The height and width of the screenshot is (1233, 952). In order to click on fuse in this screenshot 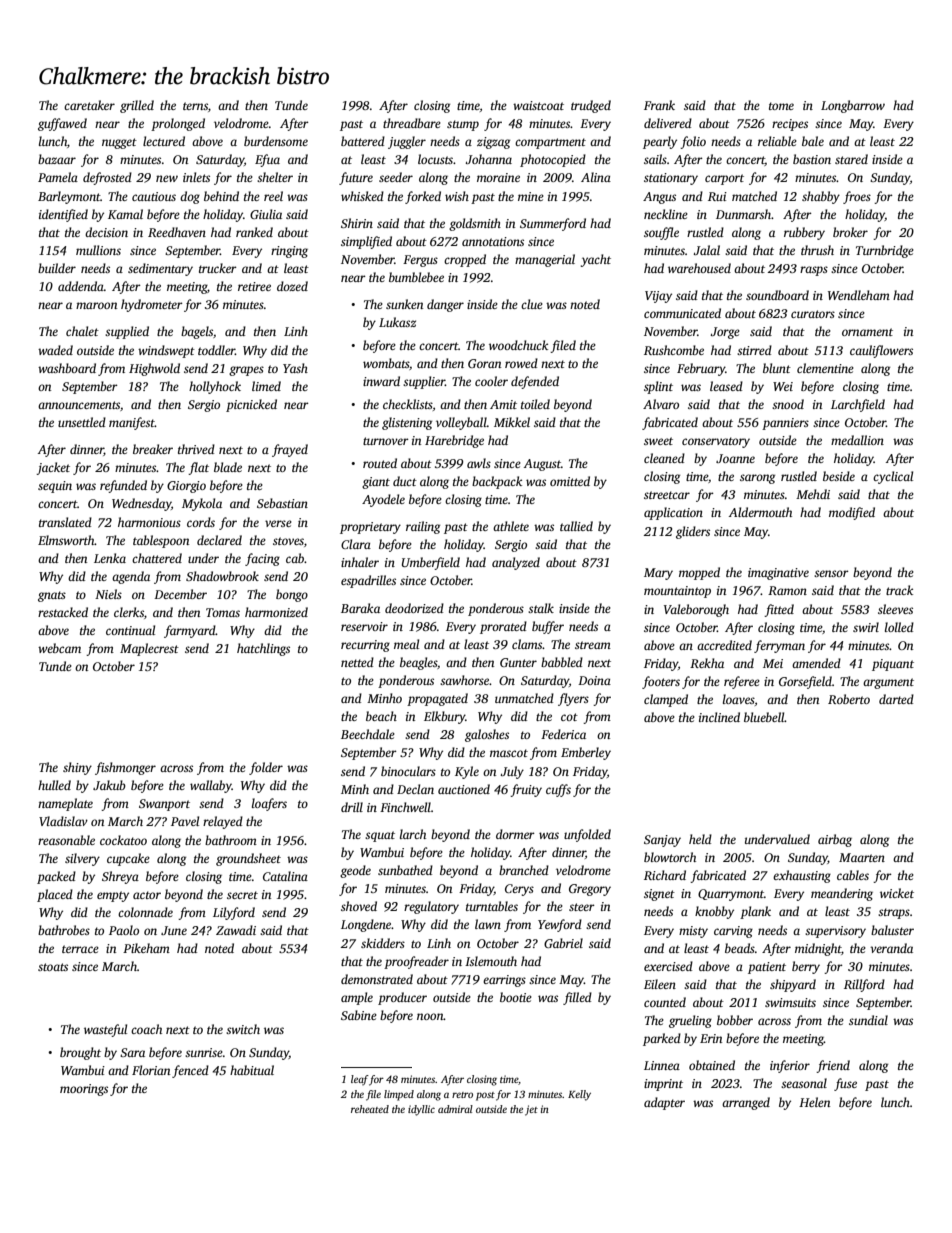, I will do `click(845, 1084)`.
